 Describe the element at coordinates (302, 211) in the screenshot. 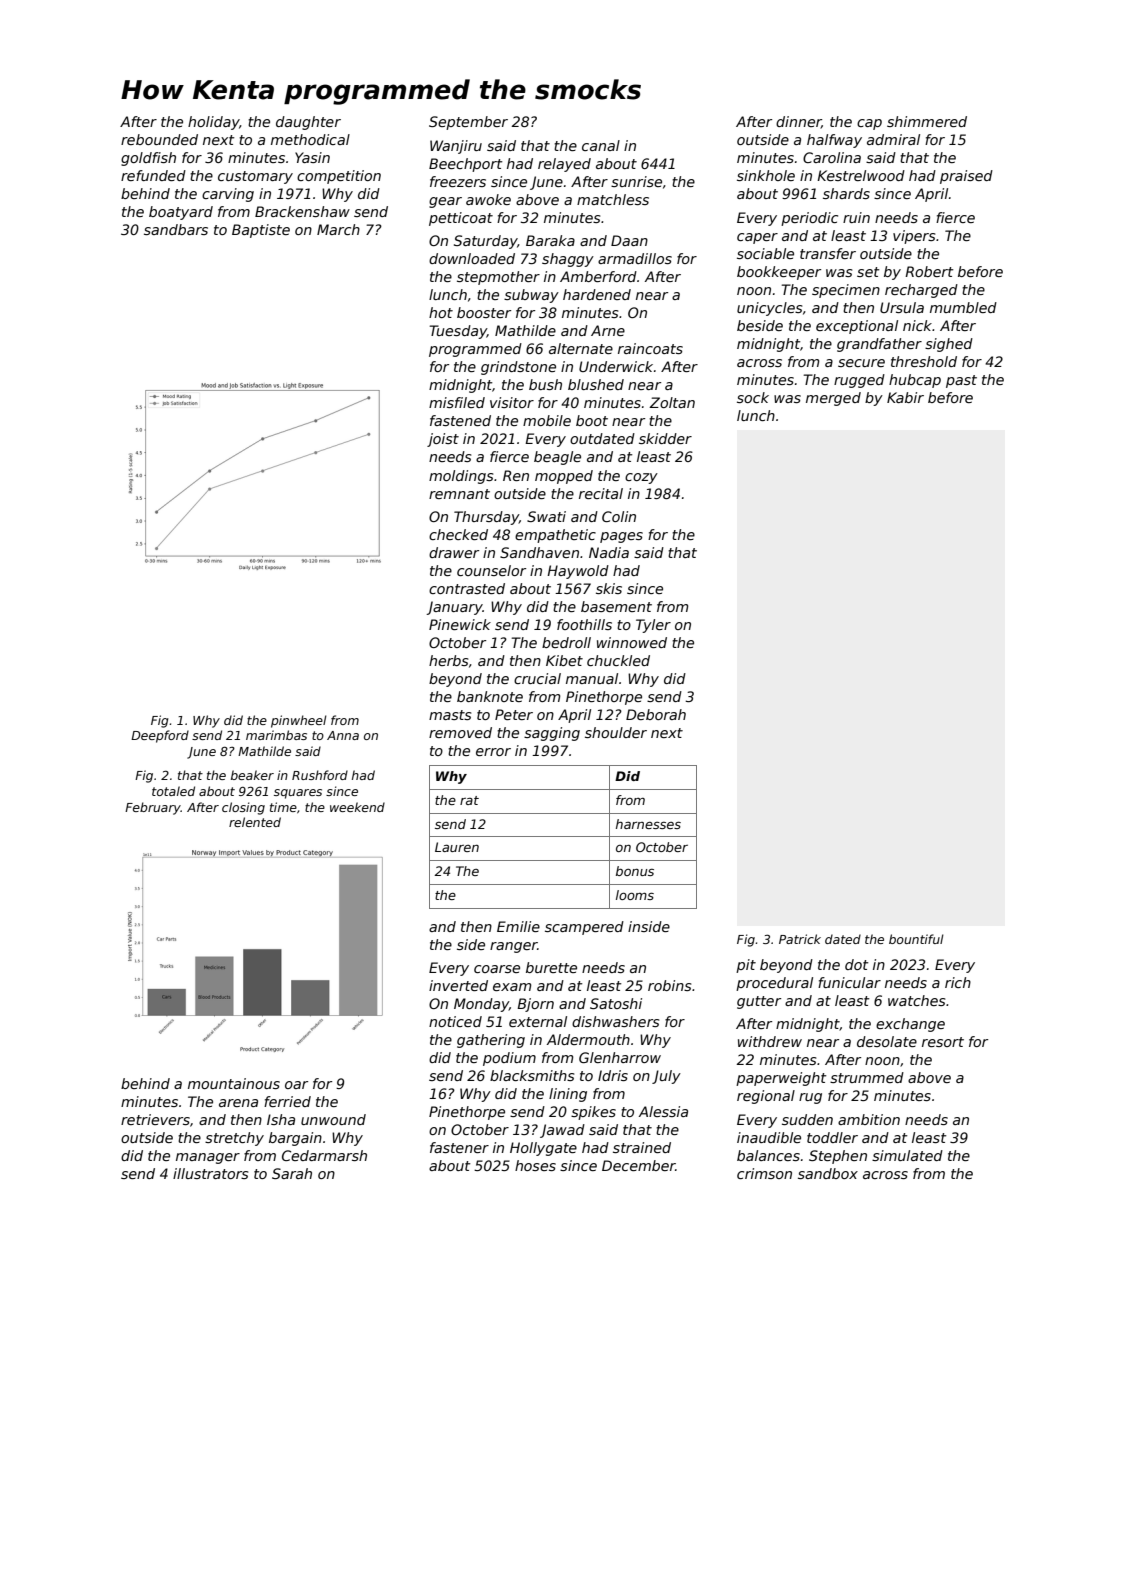

I see `Brackenshaw` at that location.
